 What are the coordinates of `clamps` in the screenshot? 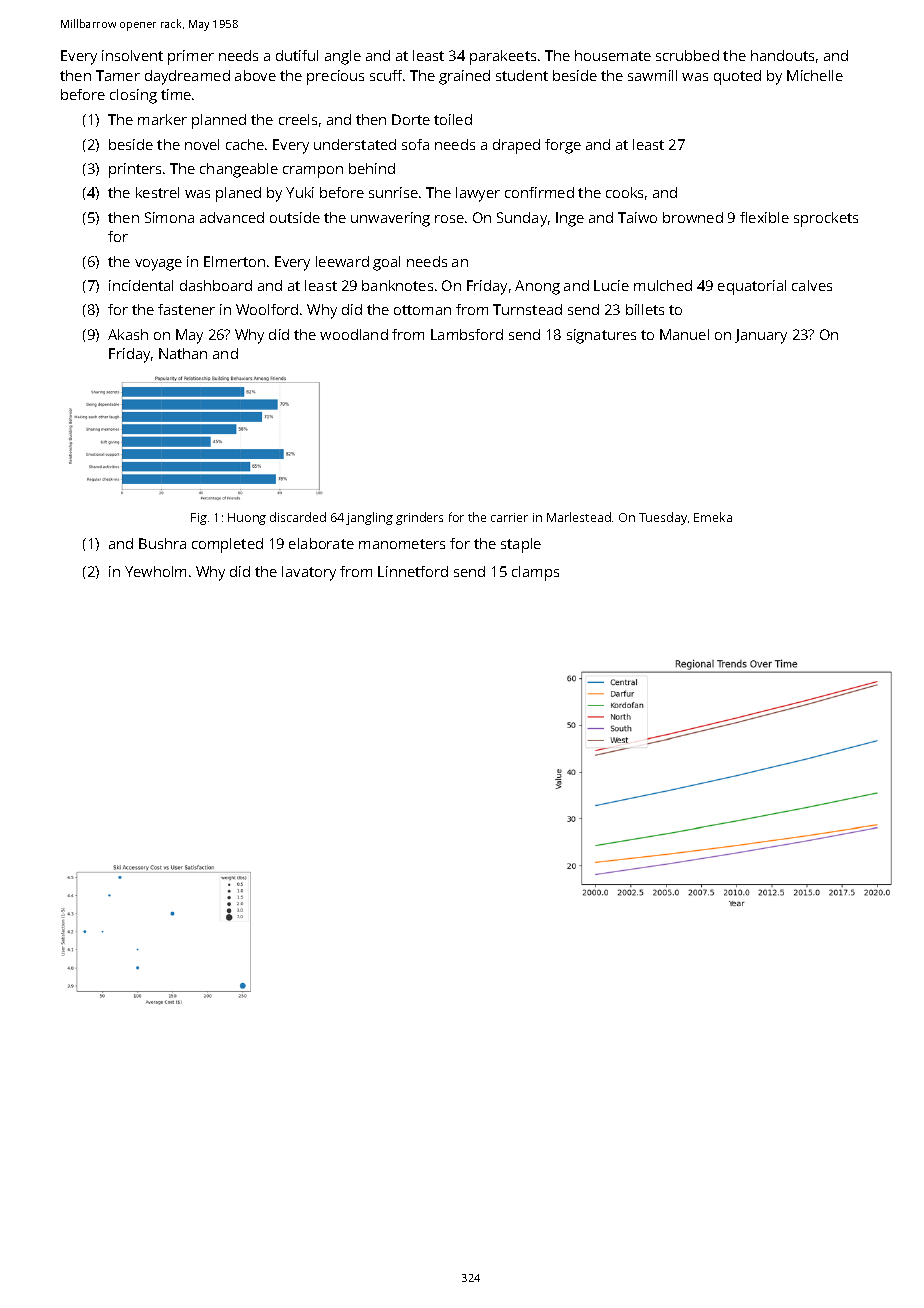 It's located at (535, 573).
